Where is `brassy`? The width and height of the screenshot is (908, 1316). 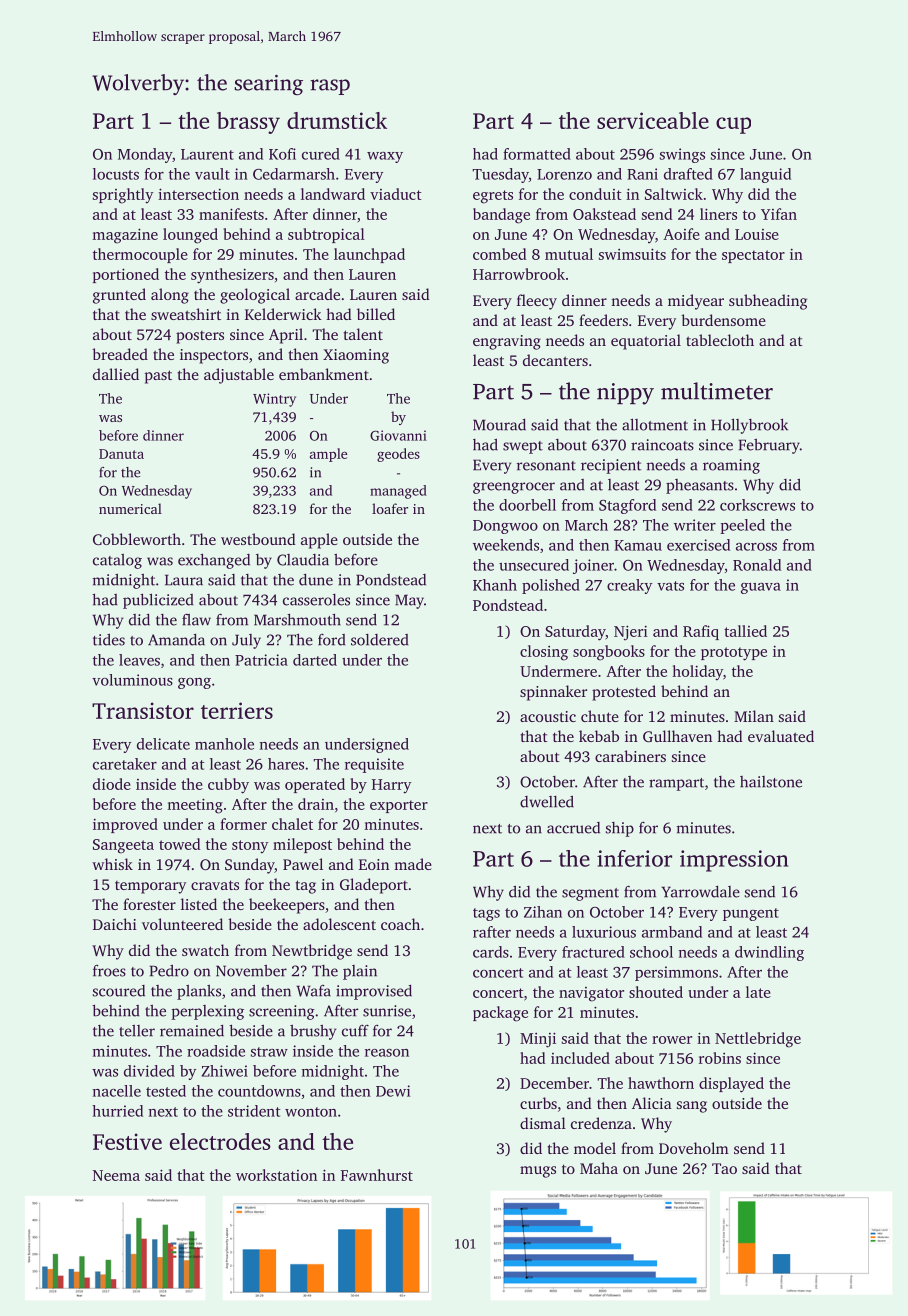
brassy is located at coordinates (248, 123).
